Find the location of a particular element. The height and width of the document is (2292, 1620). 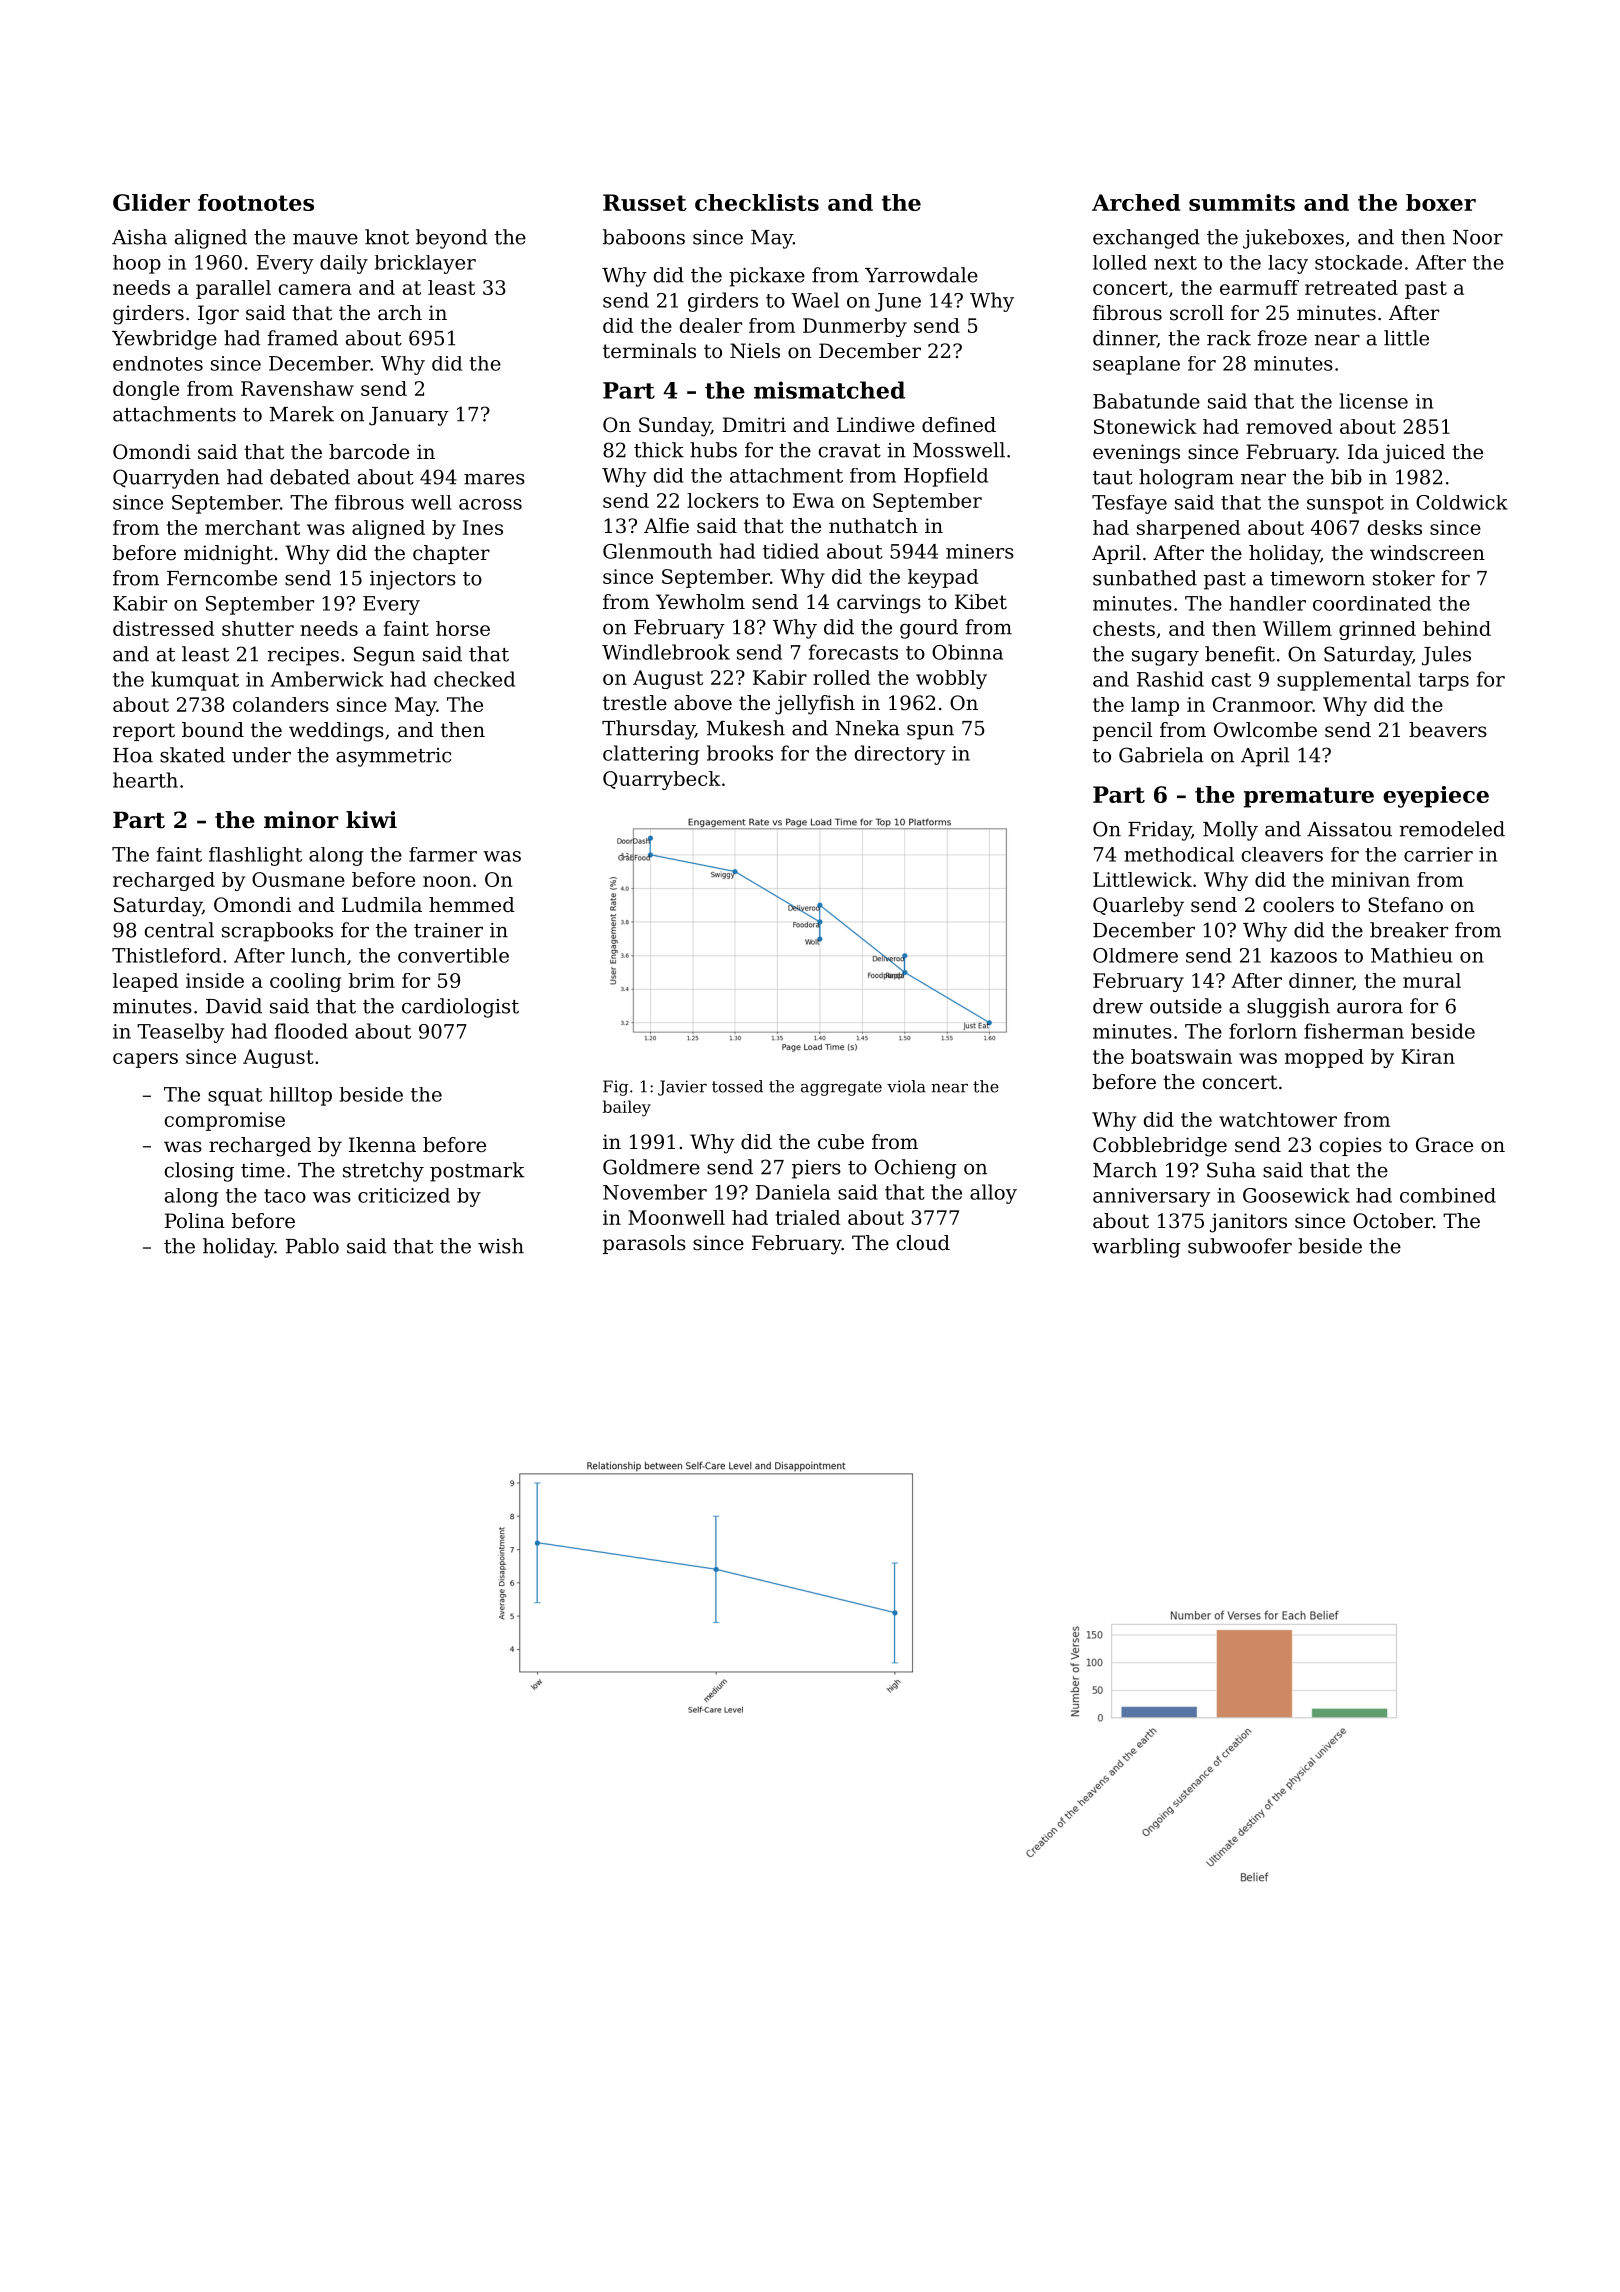

drew is located at coordinates (1118, 1006).
